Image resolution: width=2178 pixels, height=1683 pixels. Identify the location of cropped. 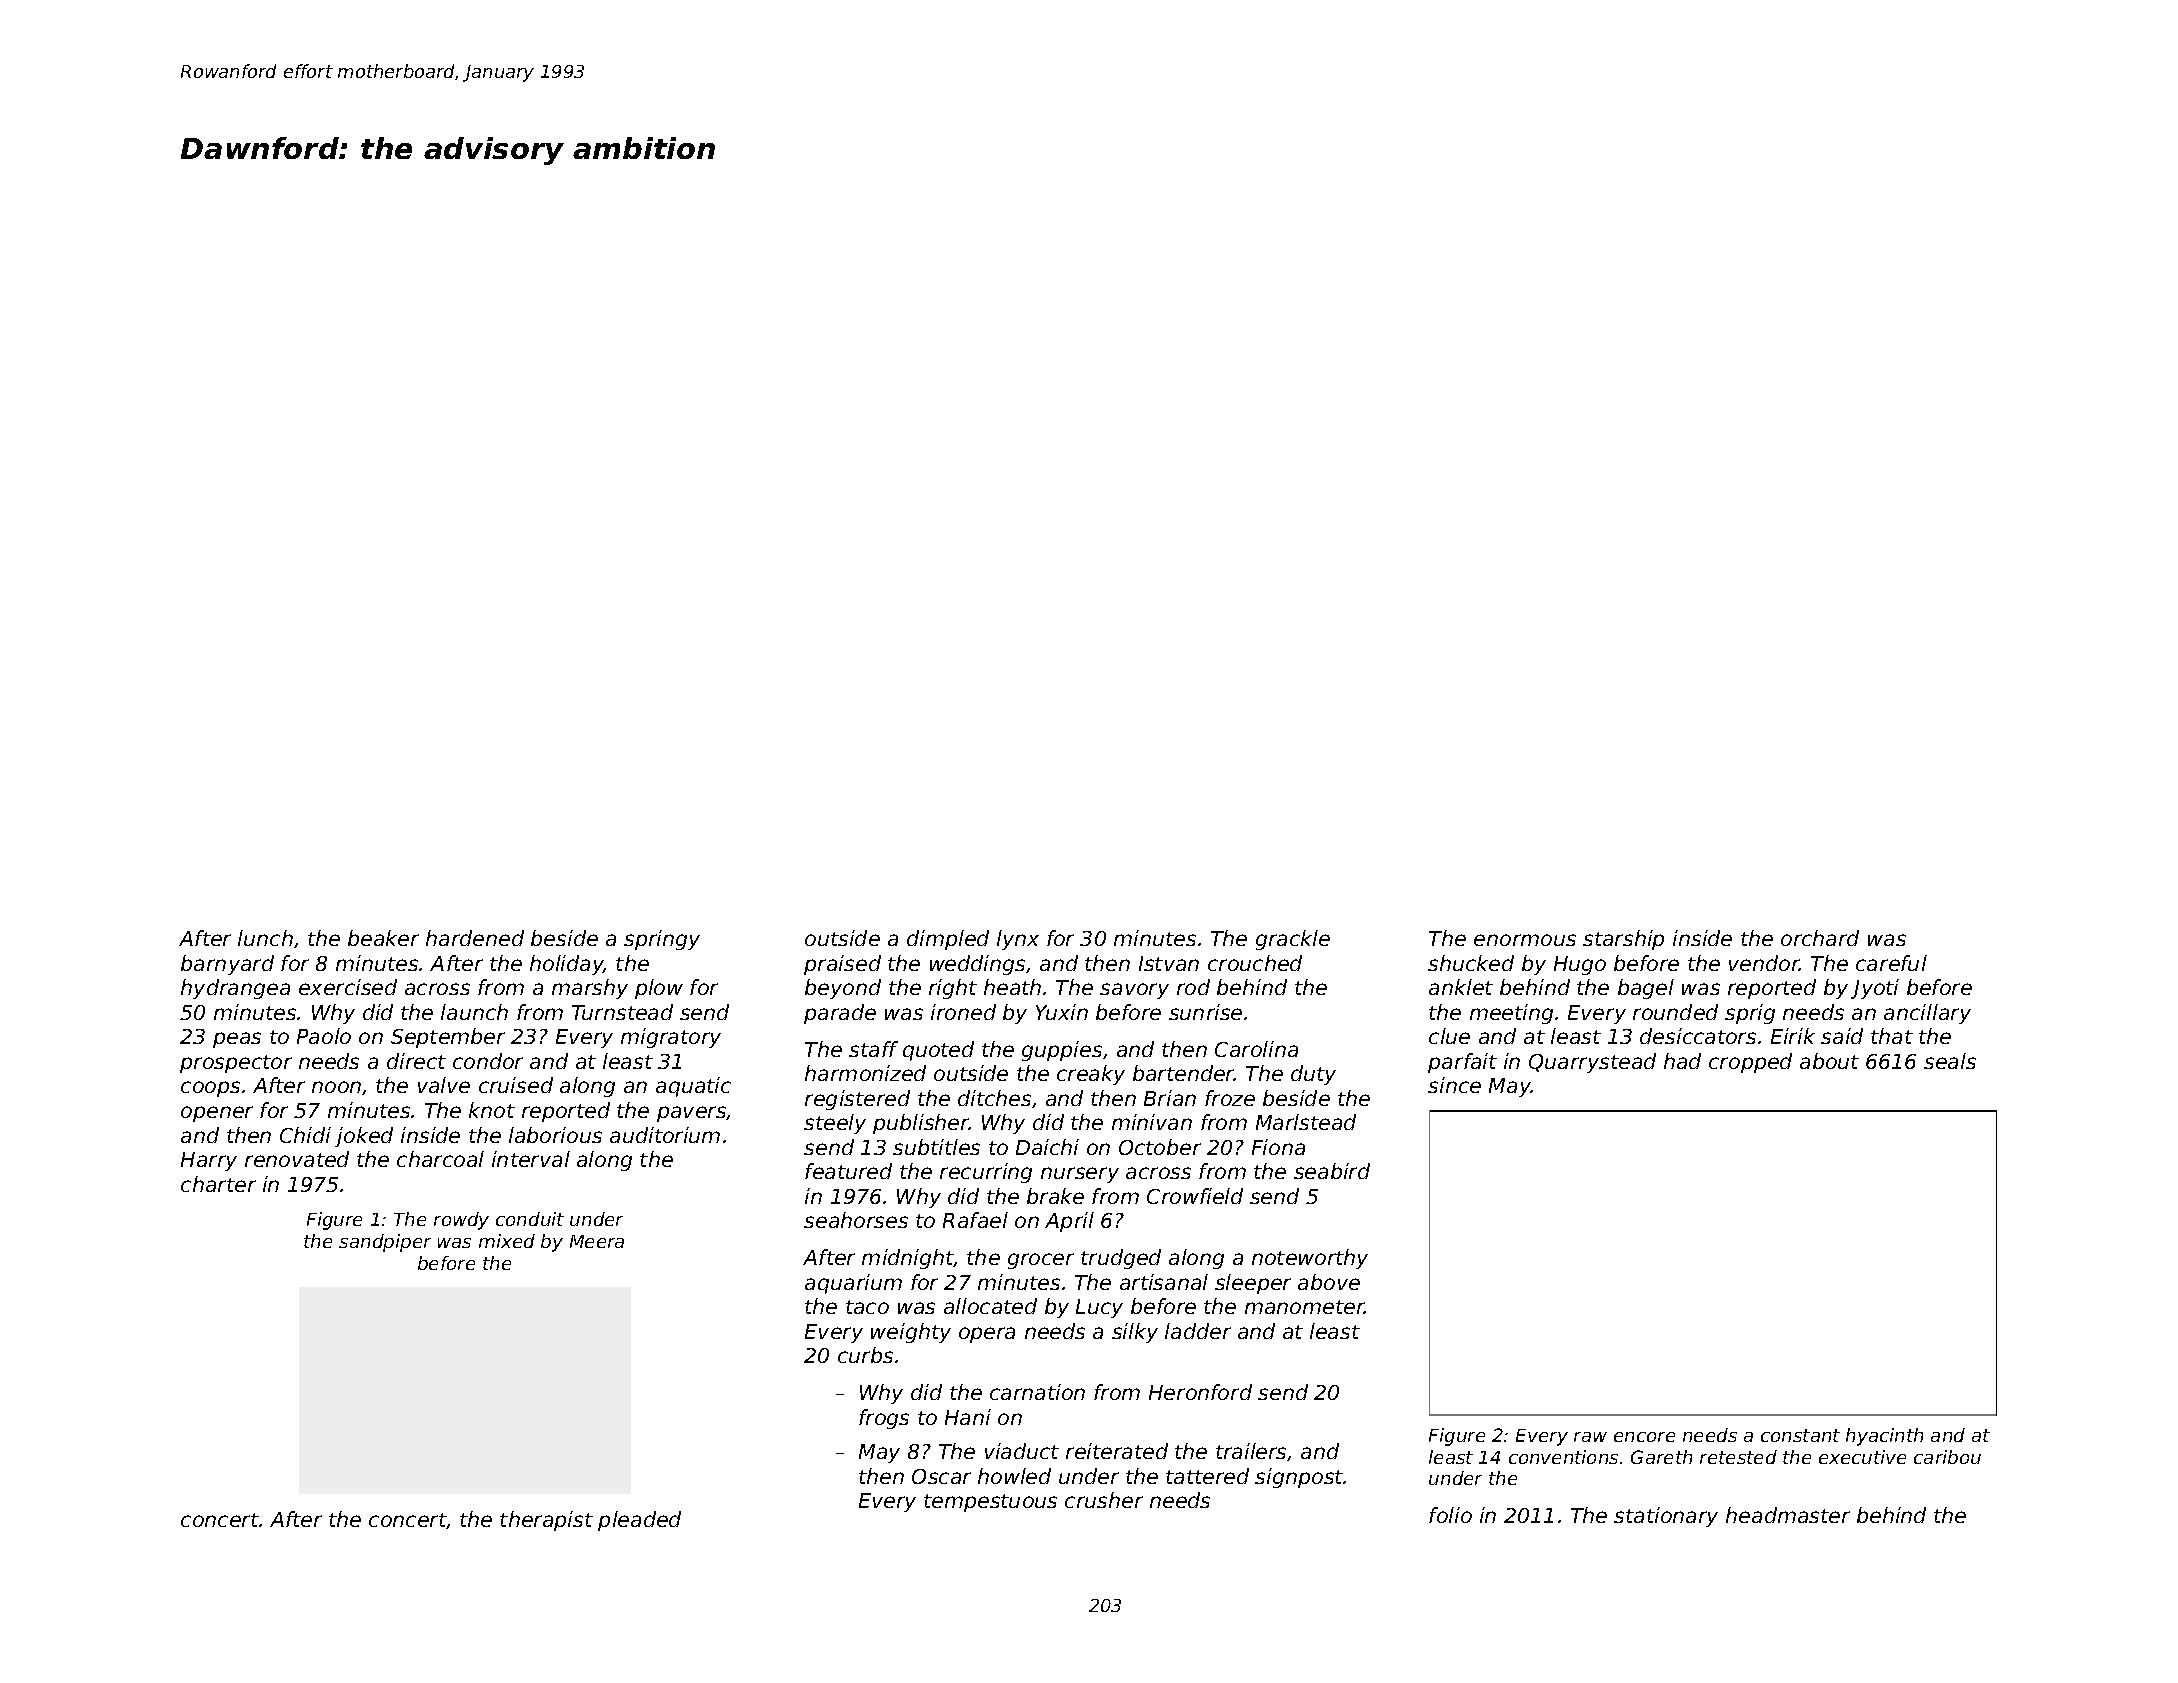
(1750, 1063).
